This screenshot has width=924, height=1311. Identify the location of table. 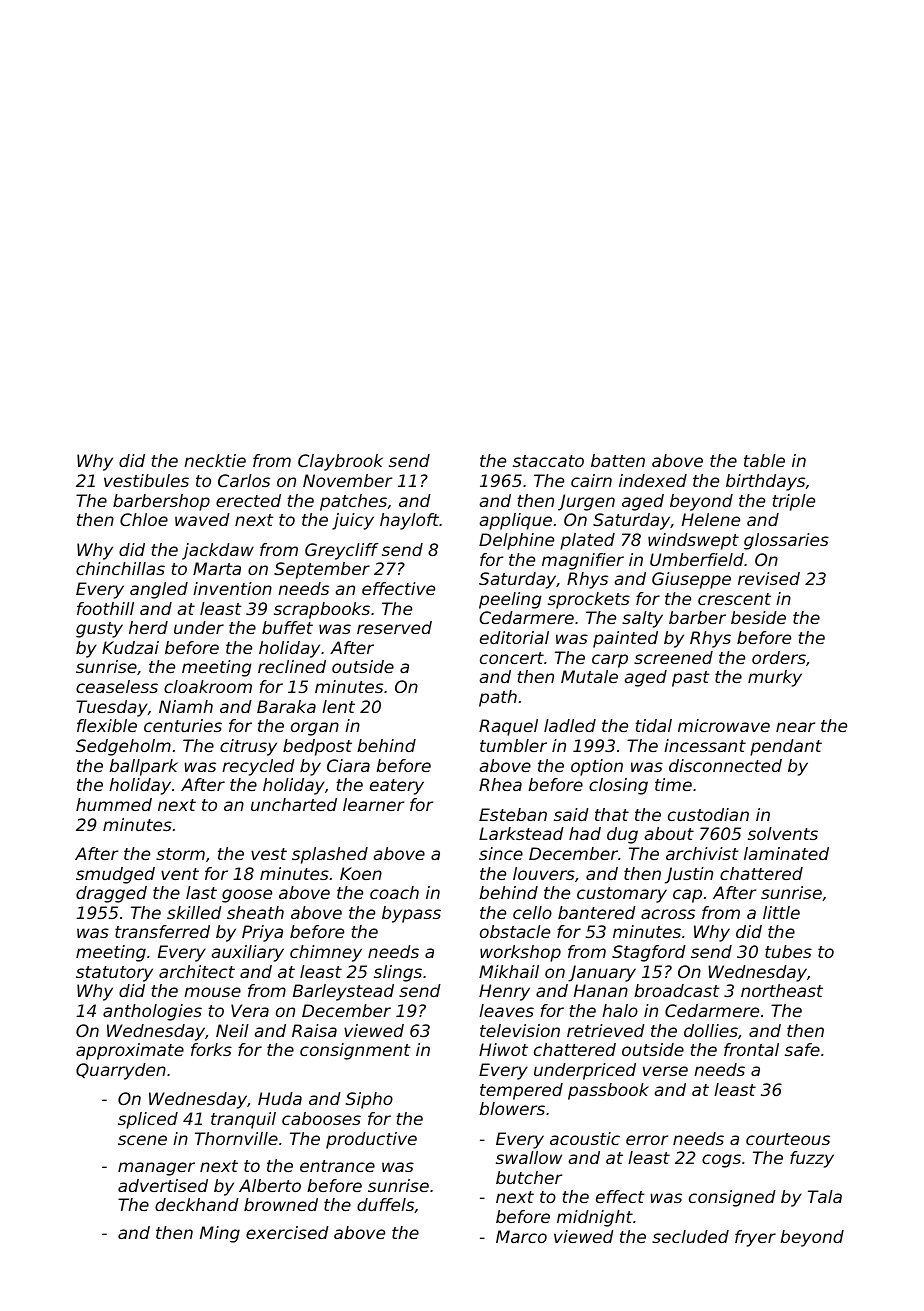
(764, 460).
